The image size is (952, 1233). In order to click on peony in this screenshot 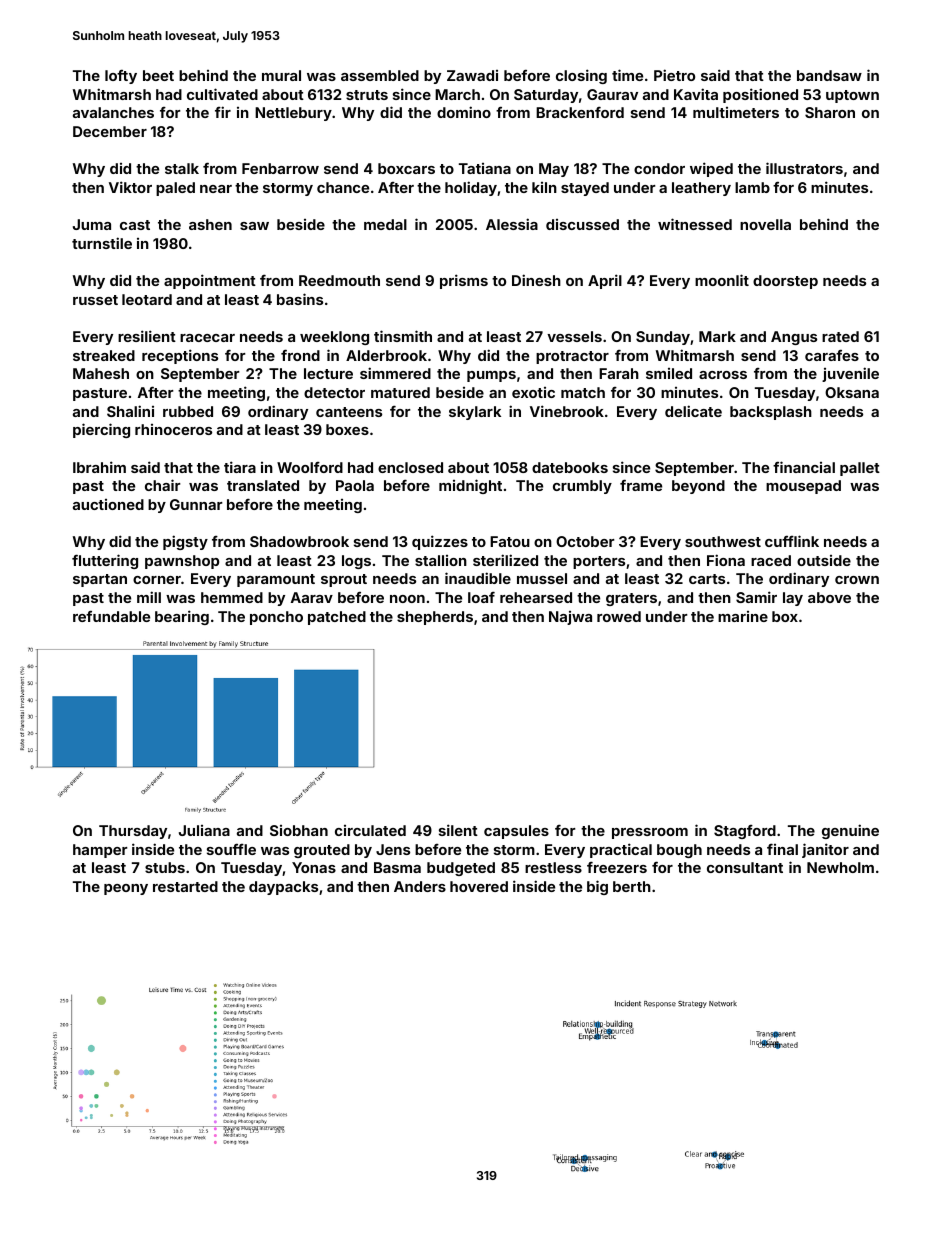, I will do `click(126, 889)`.
